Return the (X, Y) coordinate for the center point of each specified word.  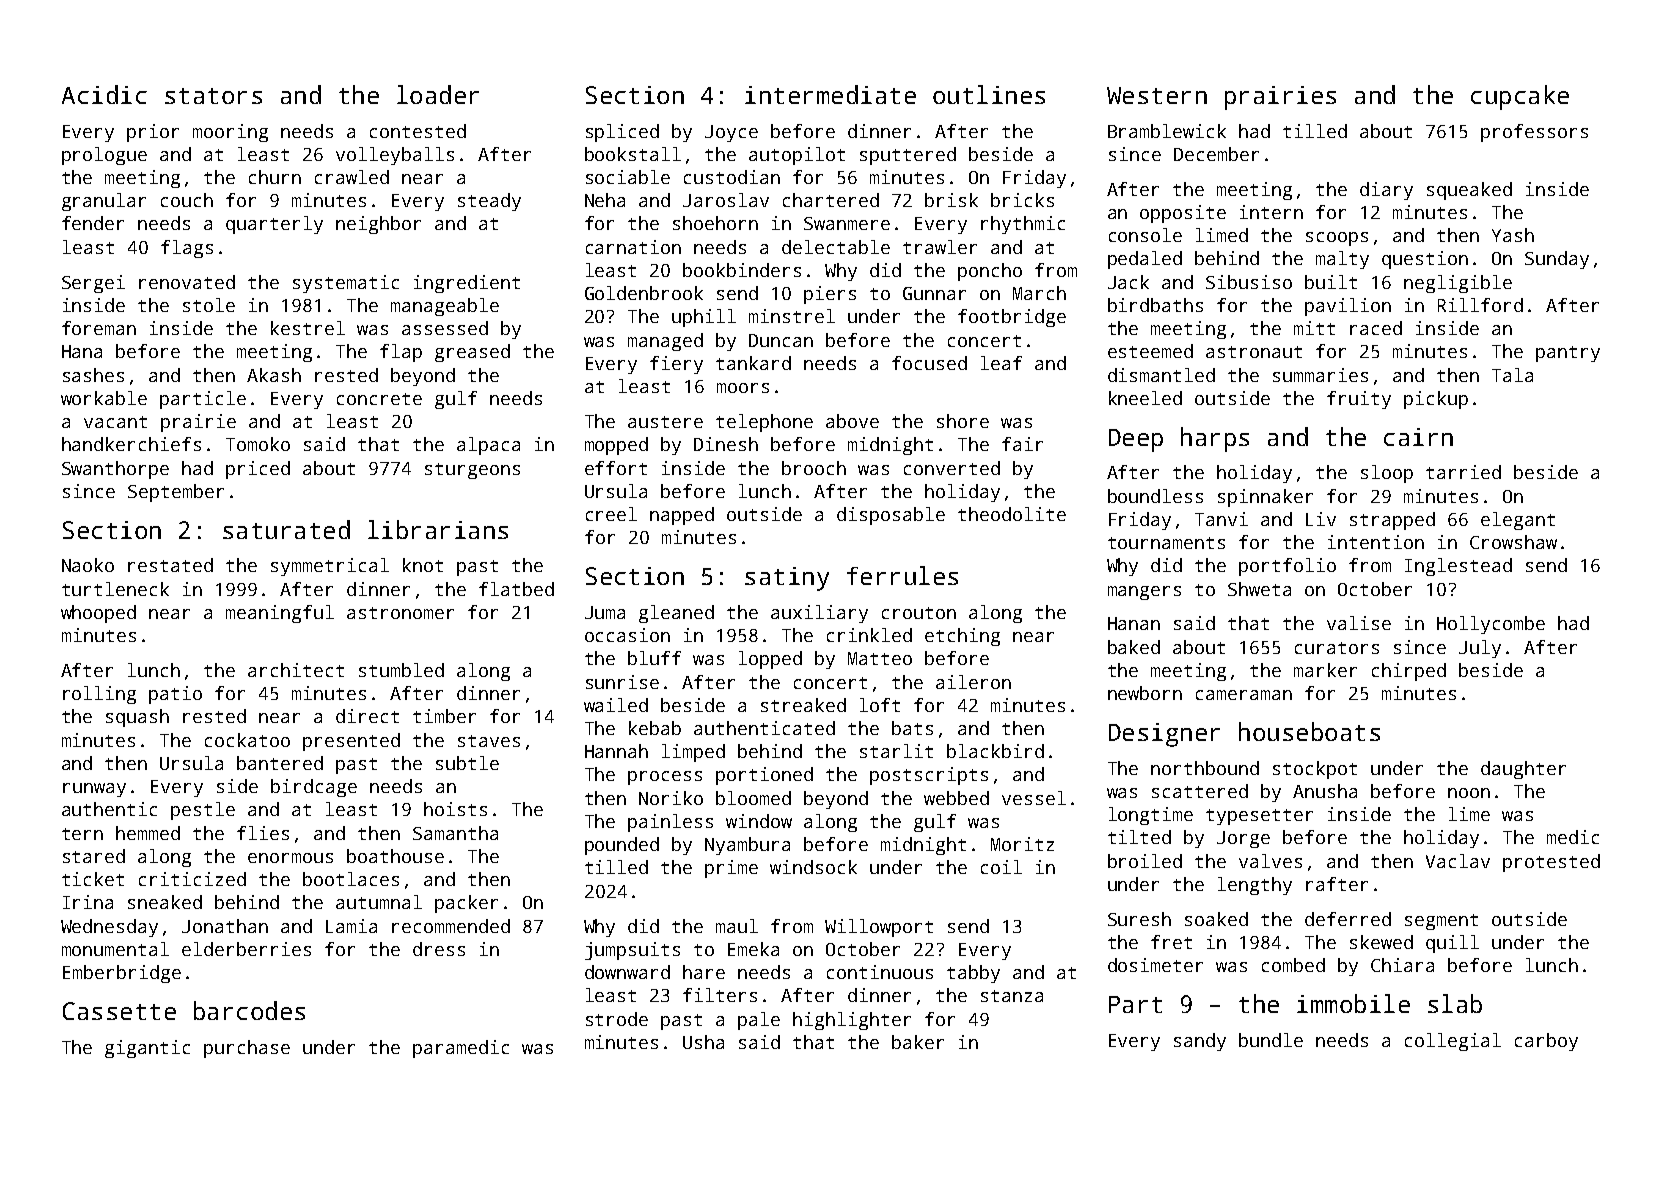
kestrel (308, 328)
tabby (973, 974)
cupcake (1520, 97)
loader (438, 94)
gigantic (147, 1049)
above (852, 421)
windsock (813, 867)
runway (94, 790)
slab (1455, 1003)
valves (1270, 861)
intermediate (830, 94)
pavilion (1348, 307)
